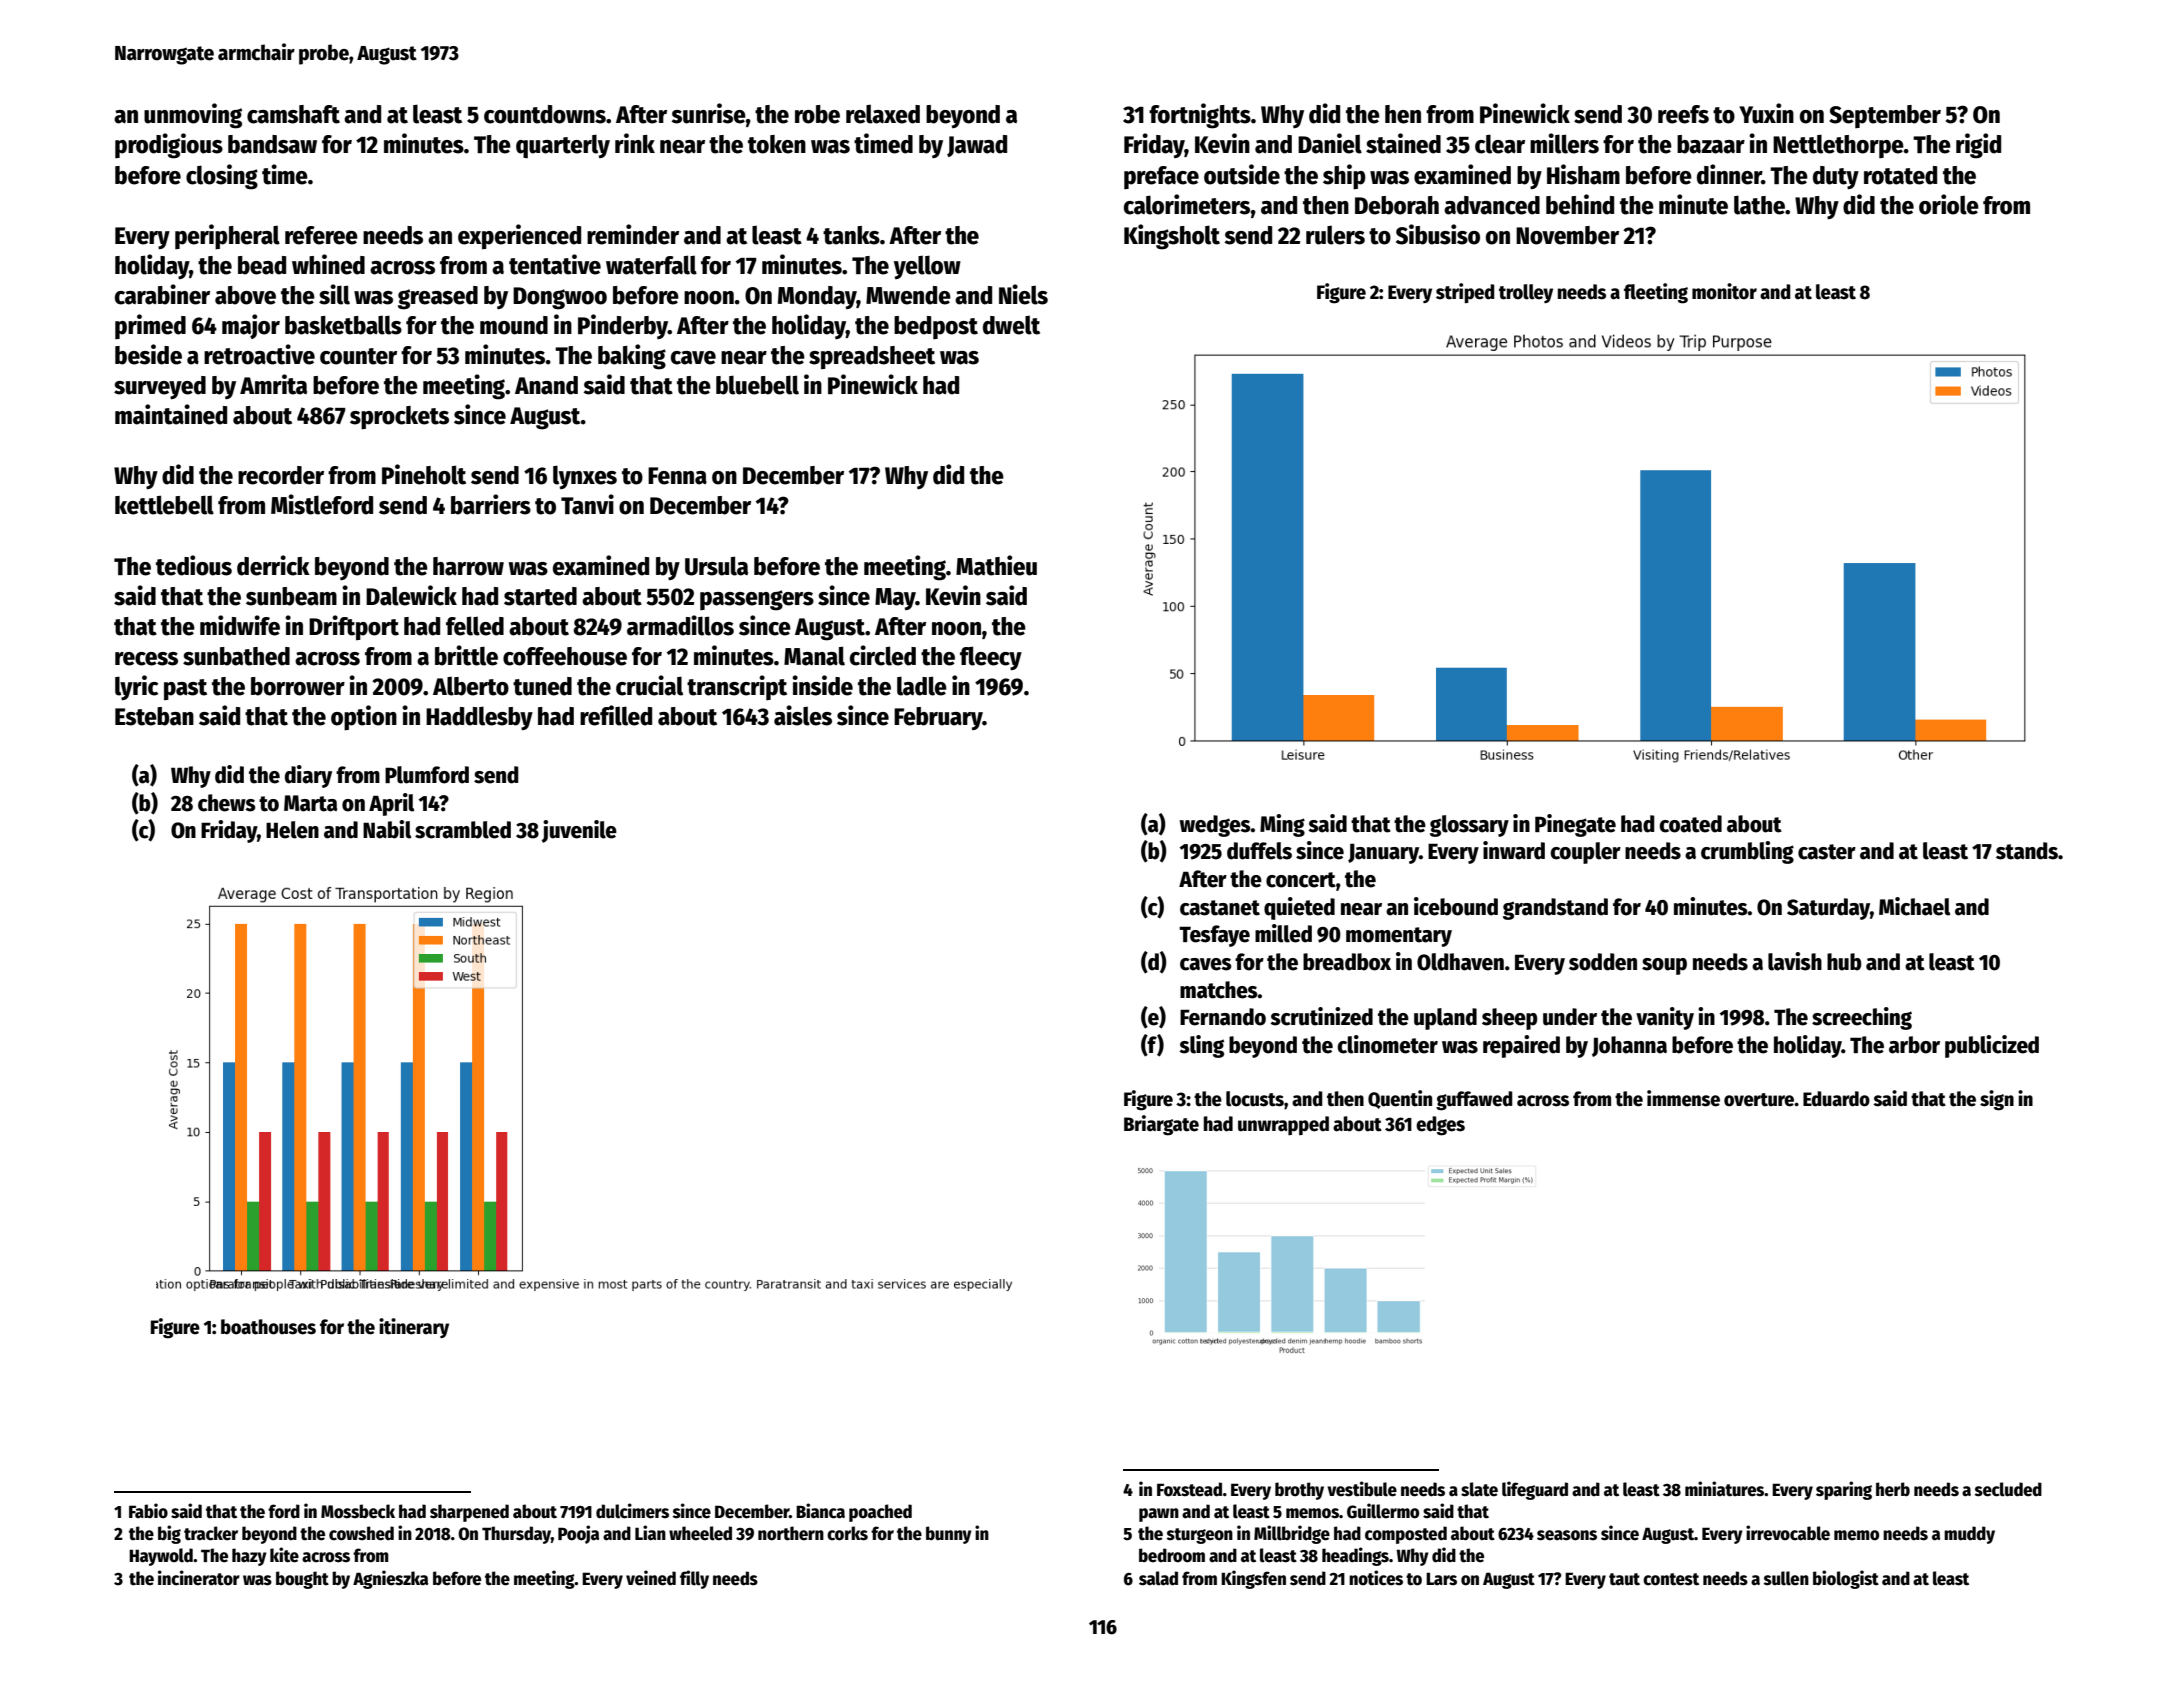 Image resolution: width=2178 pixels, height=1683 pixels. What do you see at coordinates (2008, 1489) in the screenshot?
I see `secluded` at bounding box center [2008, 1489].
